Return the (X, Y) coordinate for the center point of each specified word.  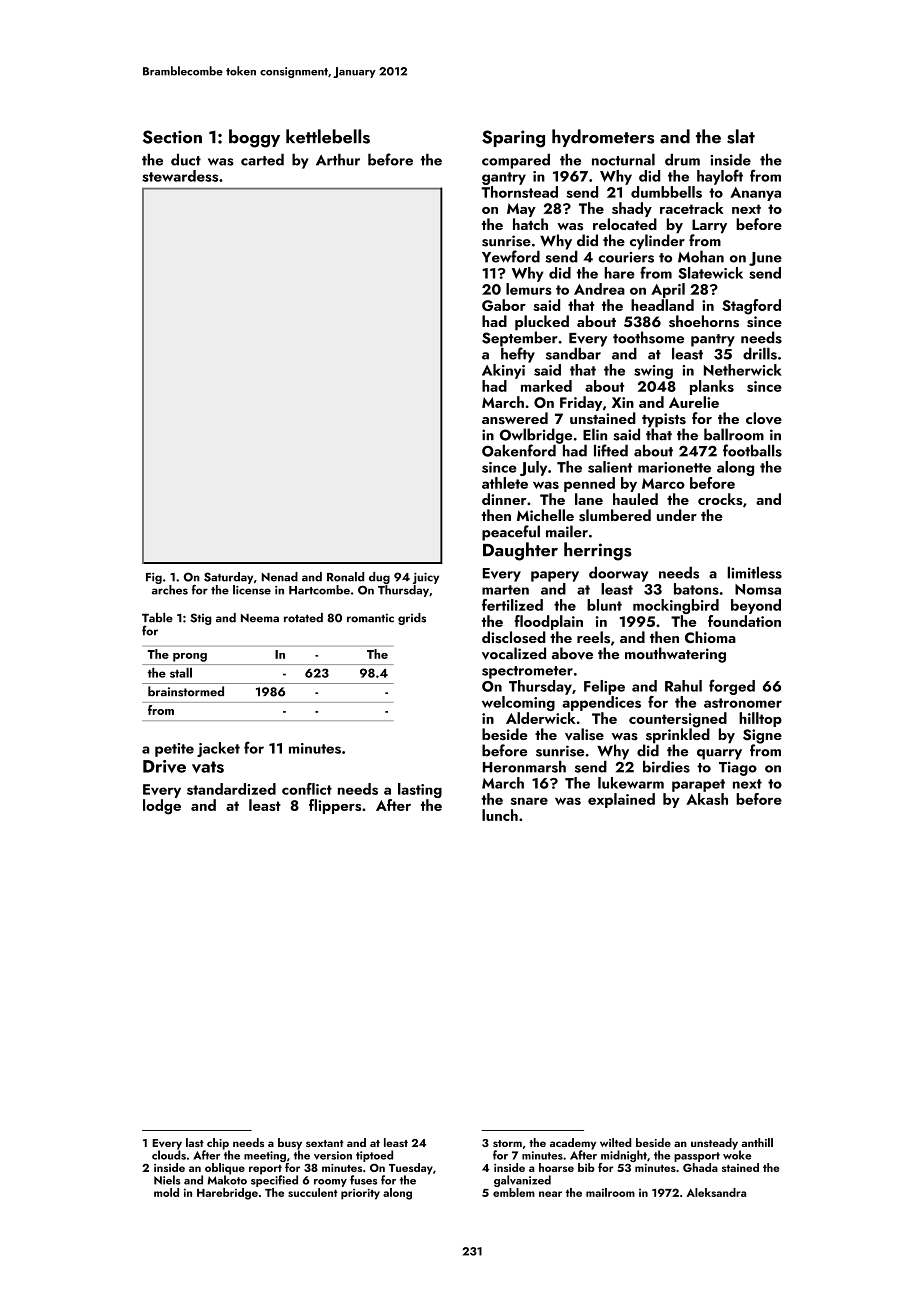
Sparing (513, 139)
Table (157, 618)
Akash (707, 799)
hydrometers (603, 138)
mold (166, 1192)
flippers (335, 806)
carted (262, 159)
